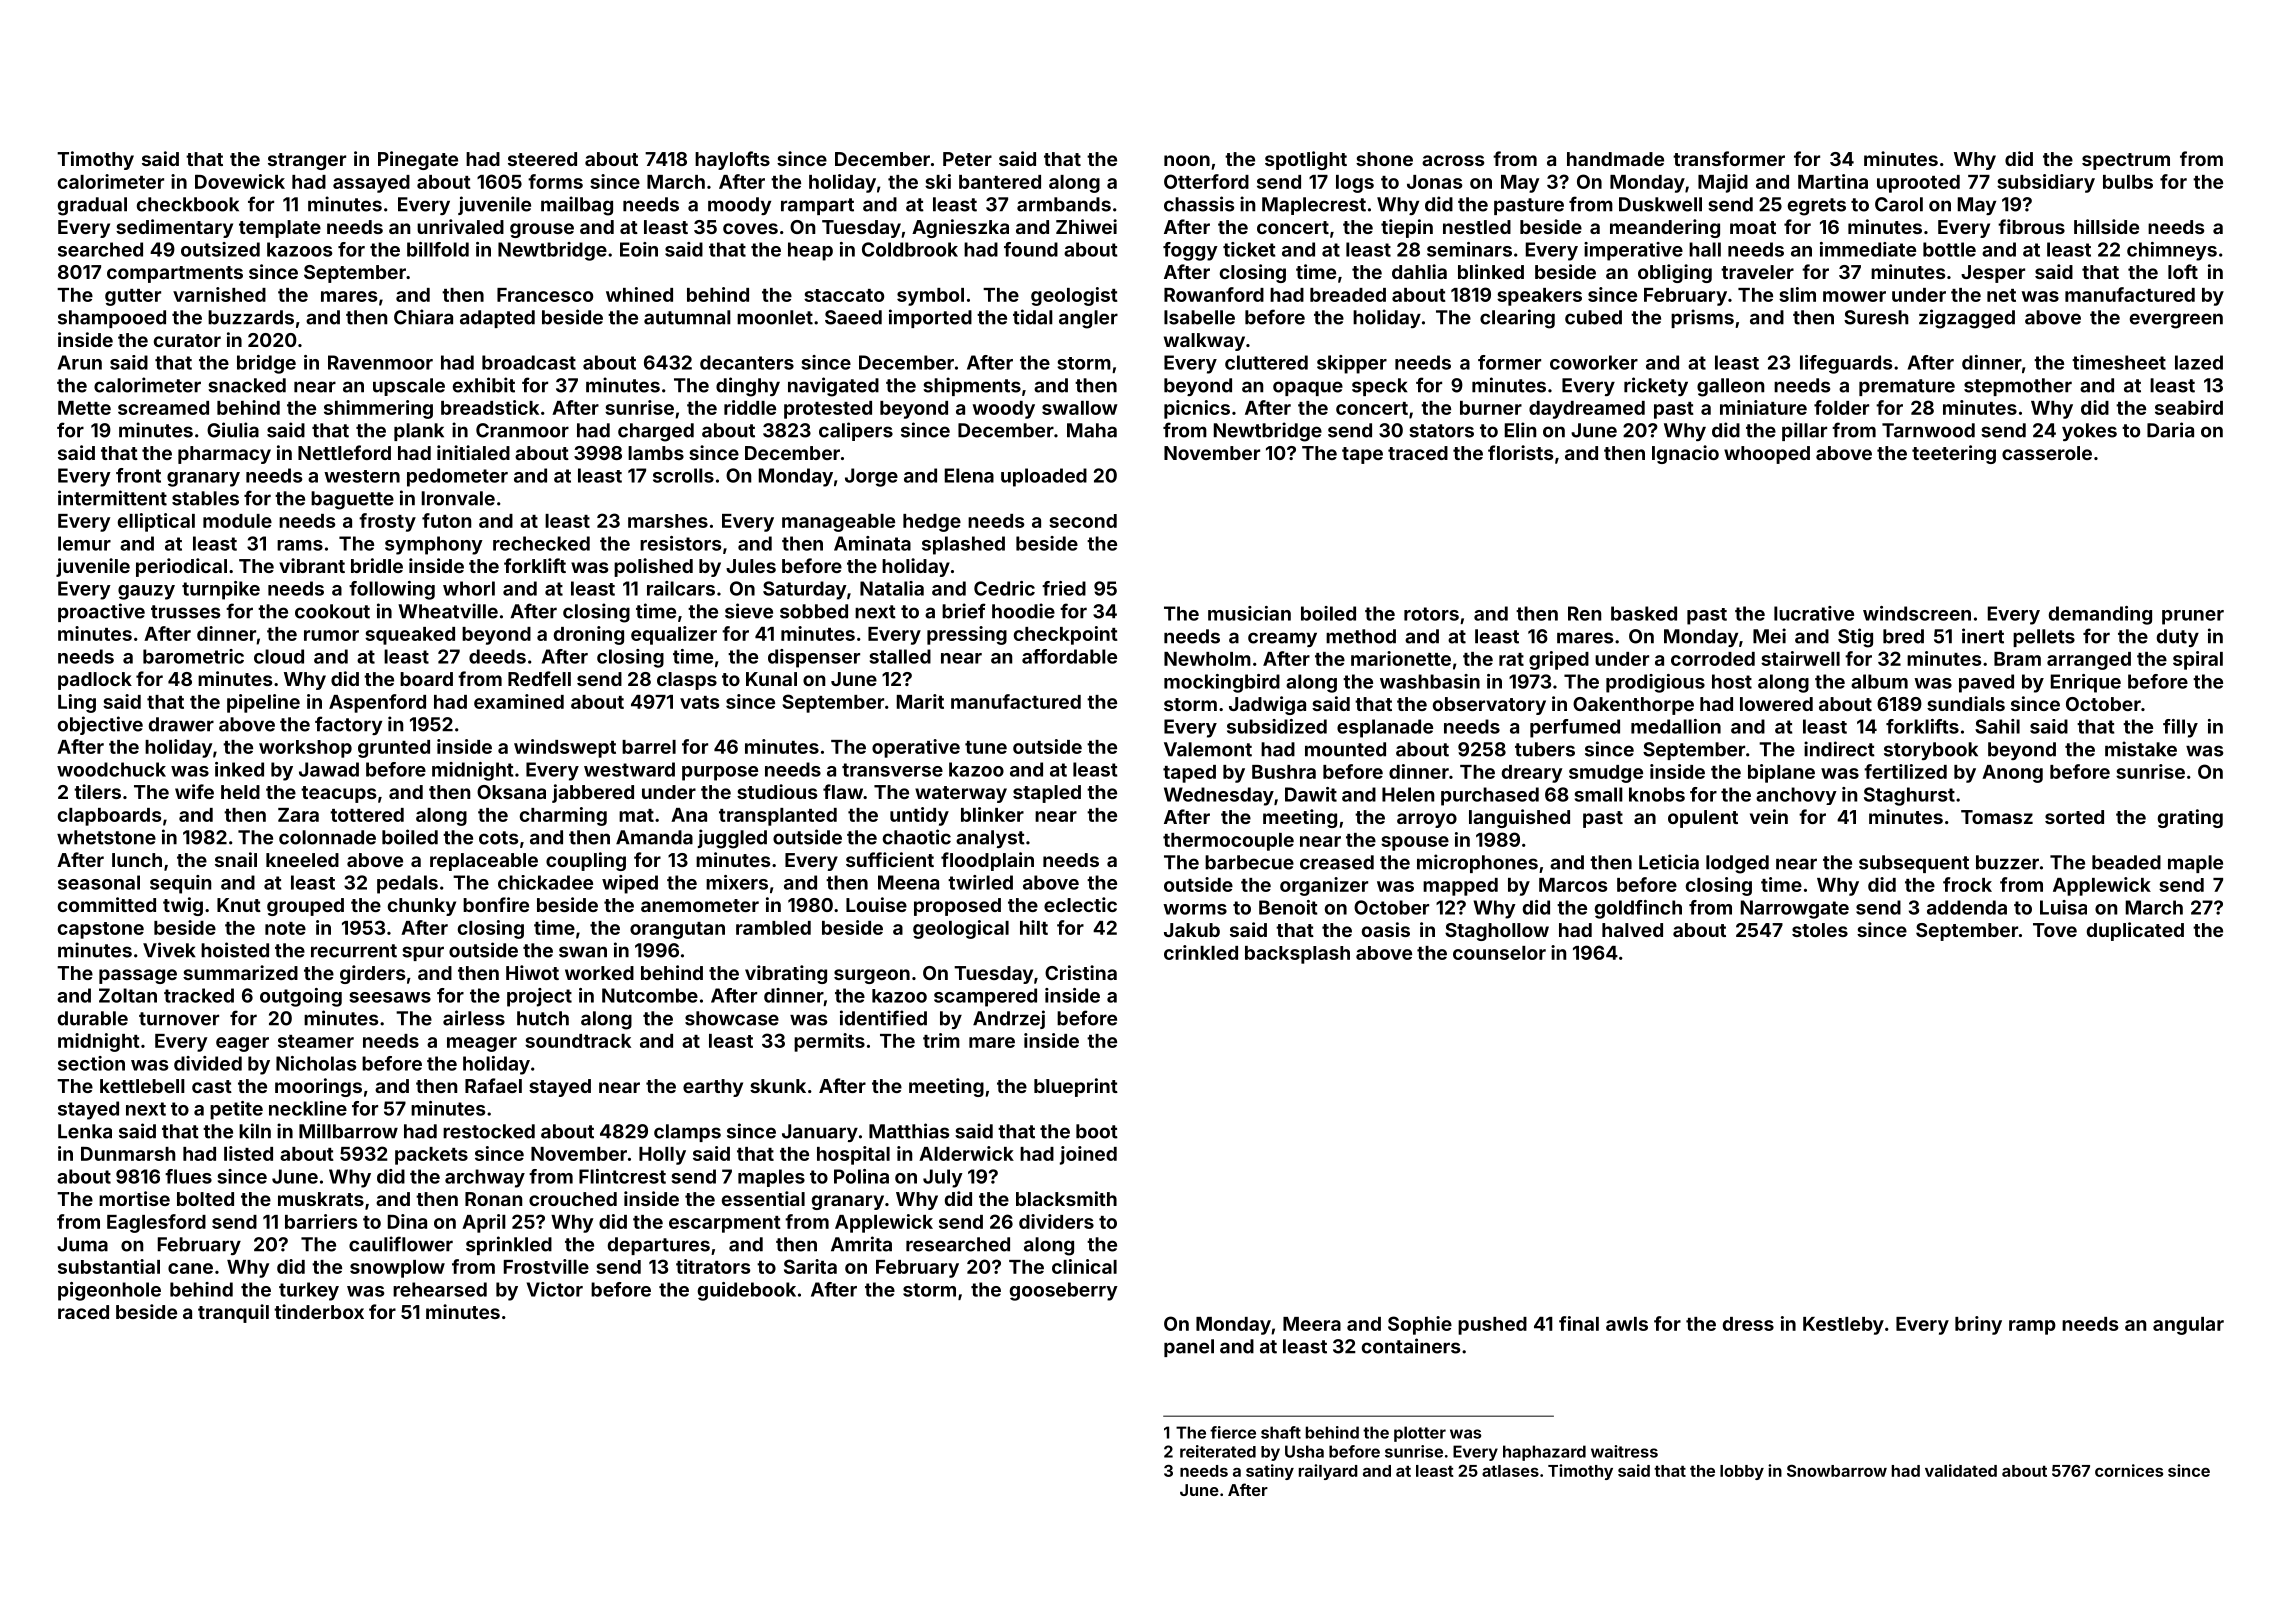  What do you see at coordinates (883, 1018) in the screenshot?
I see `identified` at bounding box center [883, 1018].
